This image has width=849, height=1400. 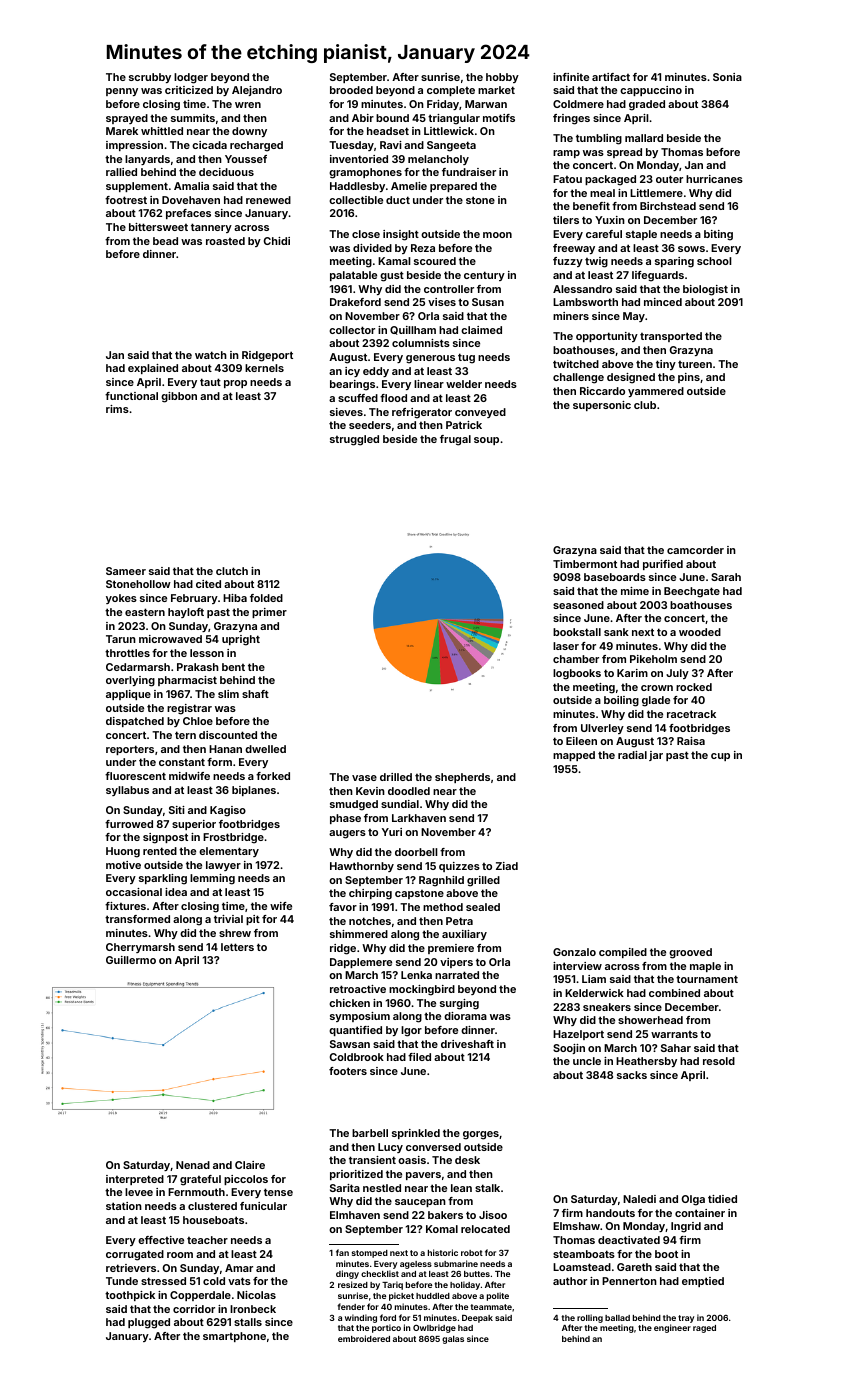 I want to click on galas, so click(x=453, y=1340).
